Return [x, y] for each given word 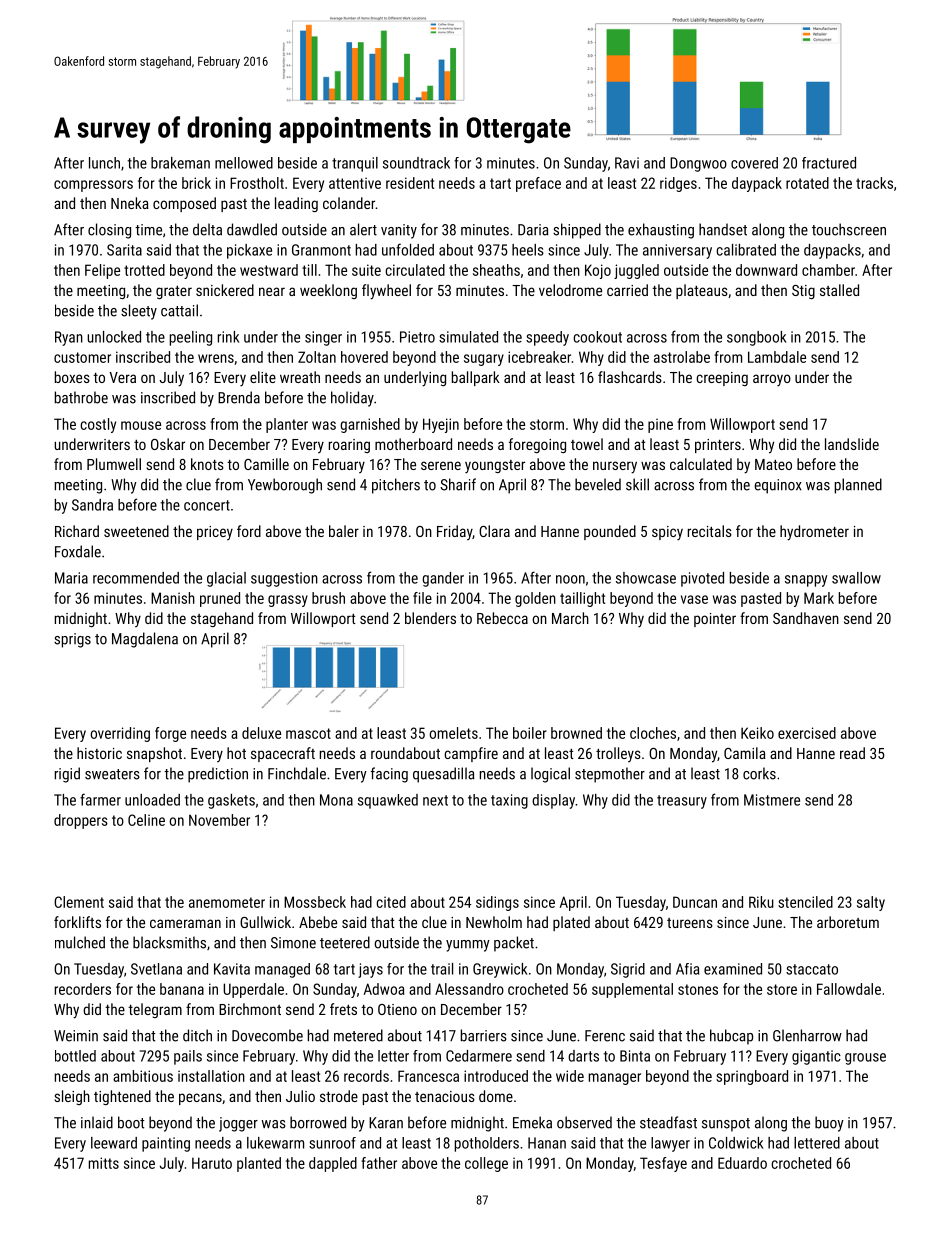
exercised [807, 733]
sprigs [72, 640]
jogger [238, 1124]
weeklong [328, 291]
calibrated [746, 250]
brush [328, 598]
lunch [104, 163]
